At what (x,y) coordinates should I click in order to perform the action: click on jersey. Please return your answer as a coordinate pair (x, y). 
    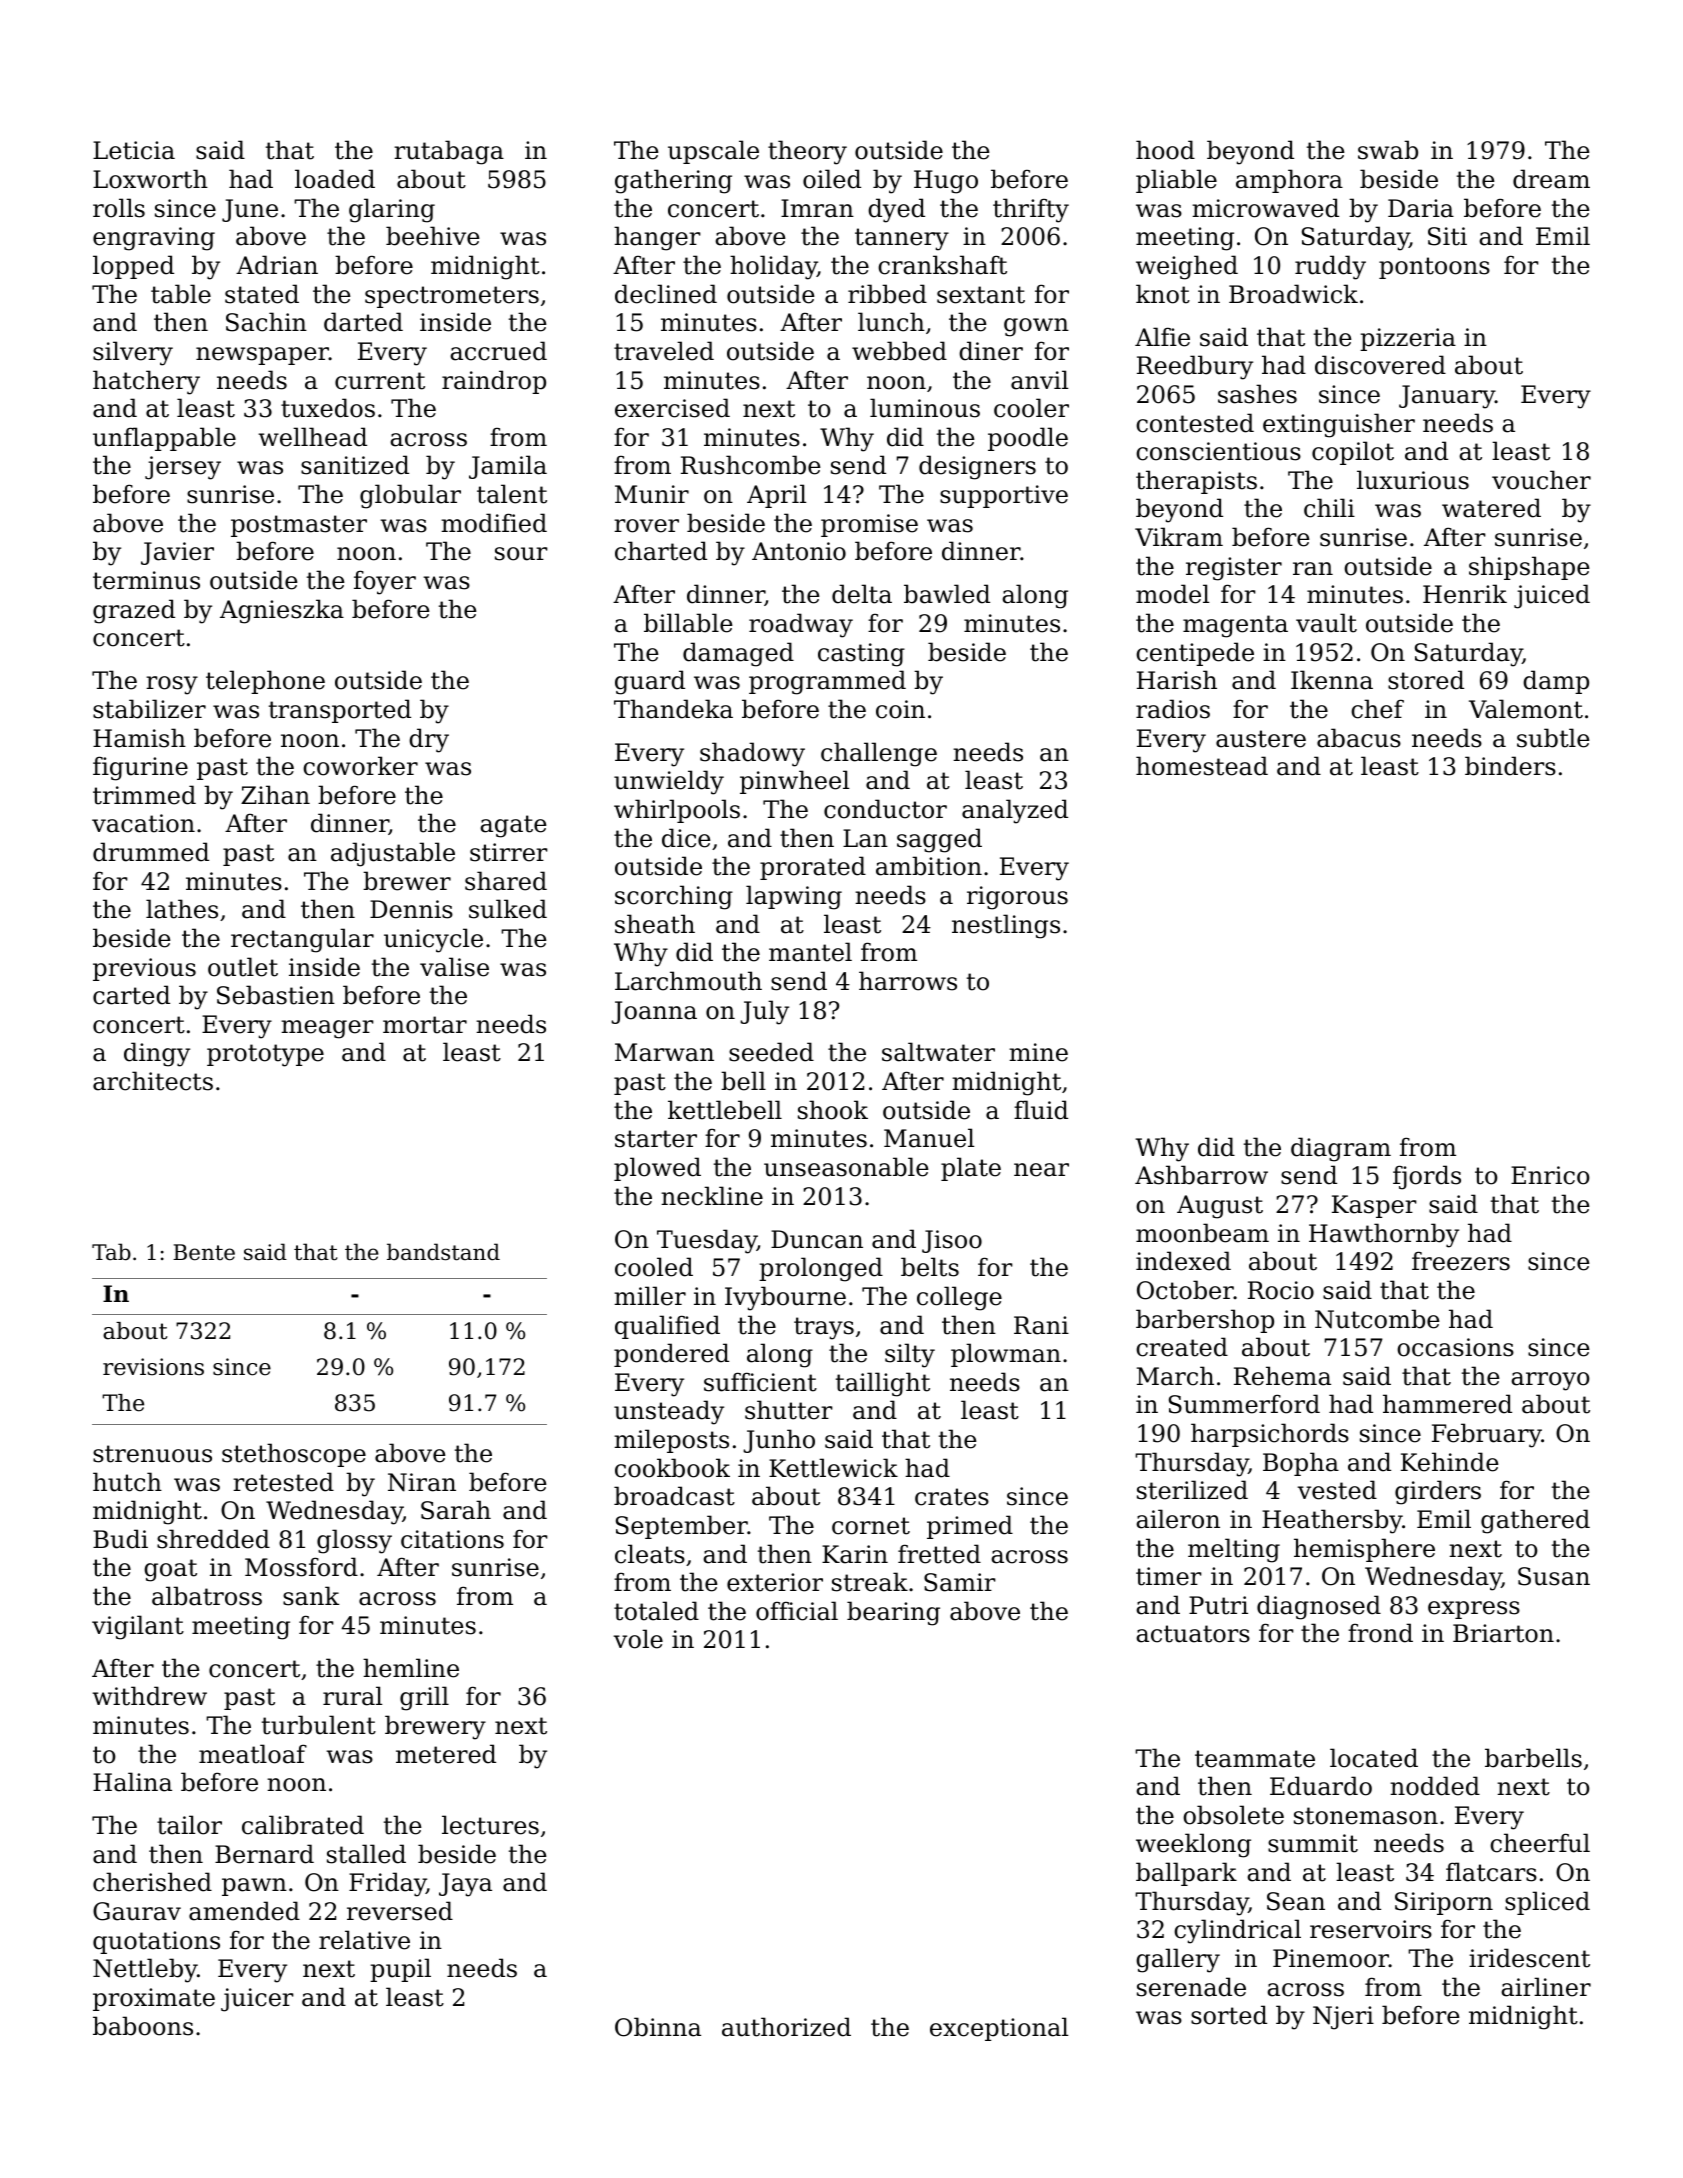
    Looking at the image, I should click on (183, 468).
